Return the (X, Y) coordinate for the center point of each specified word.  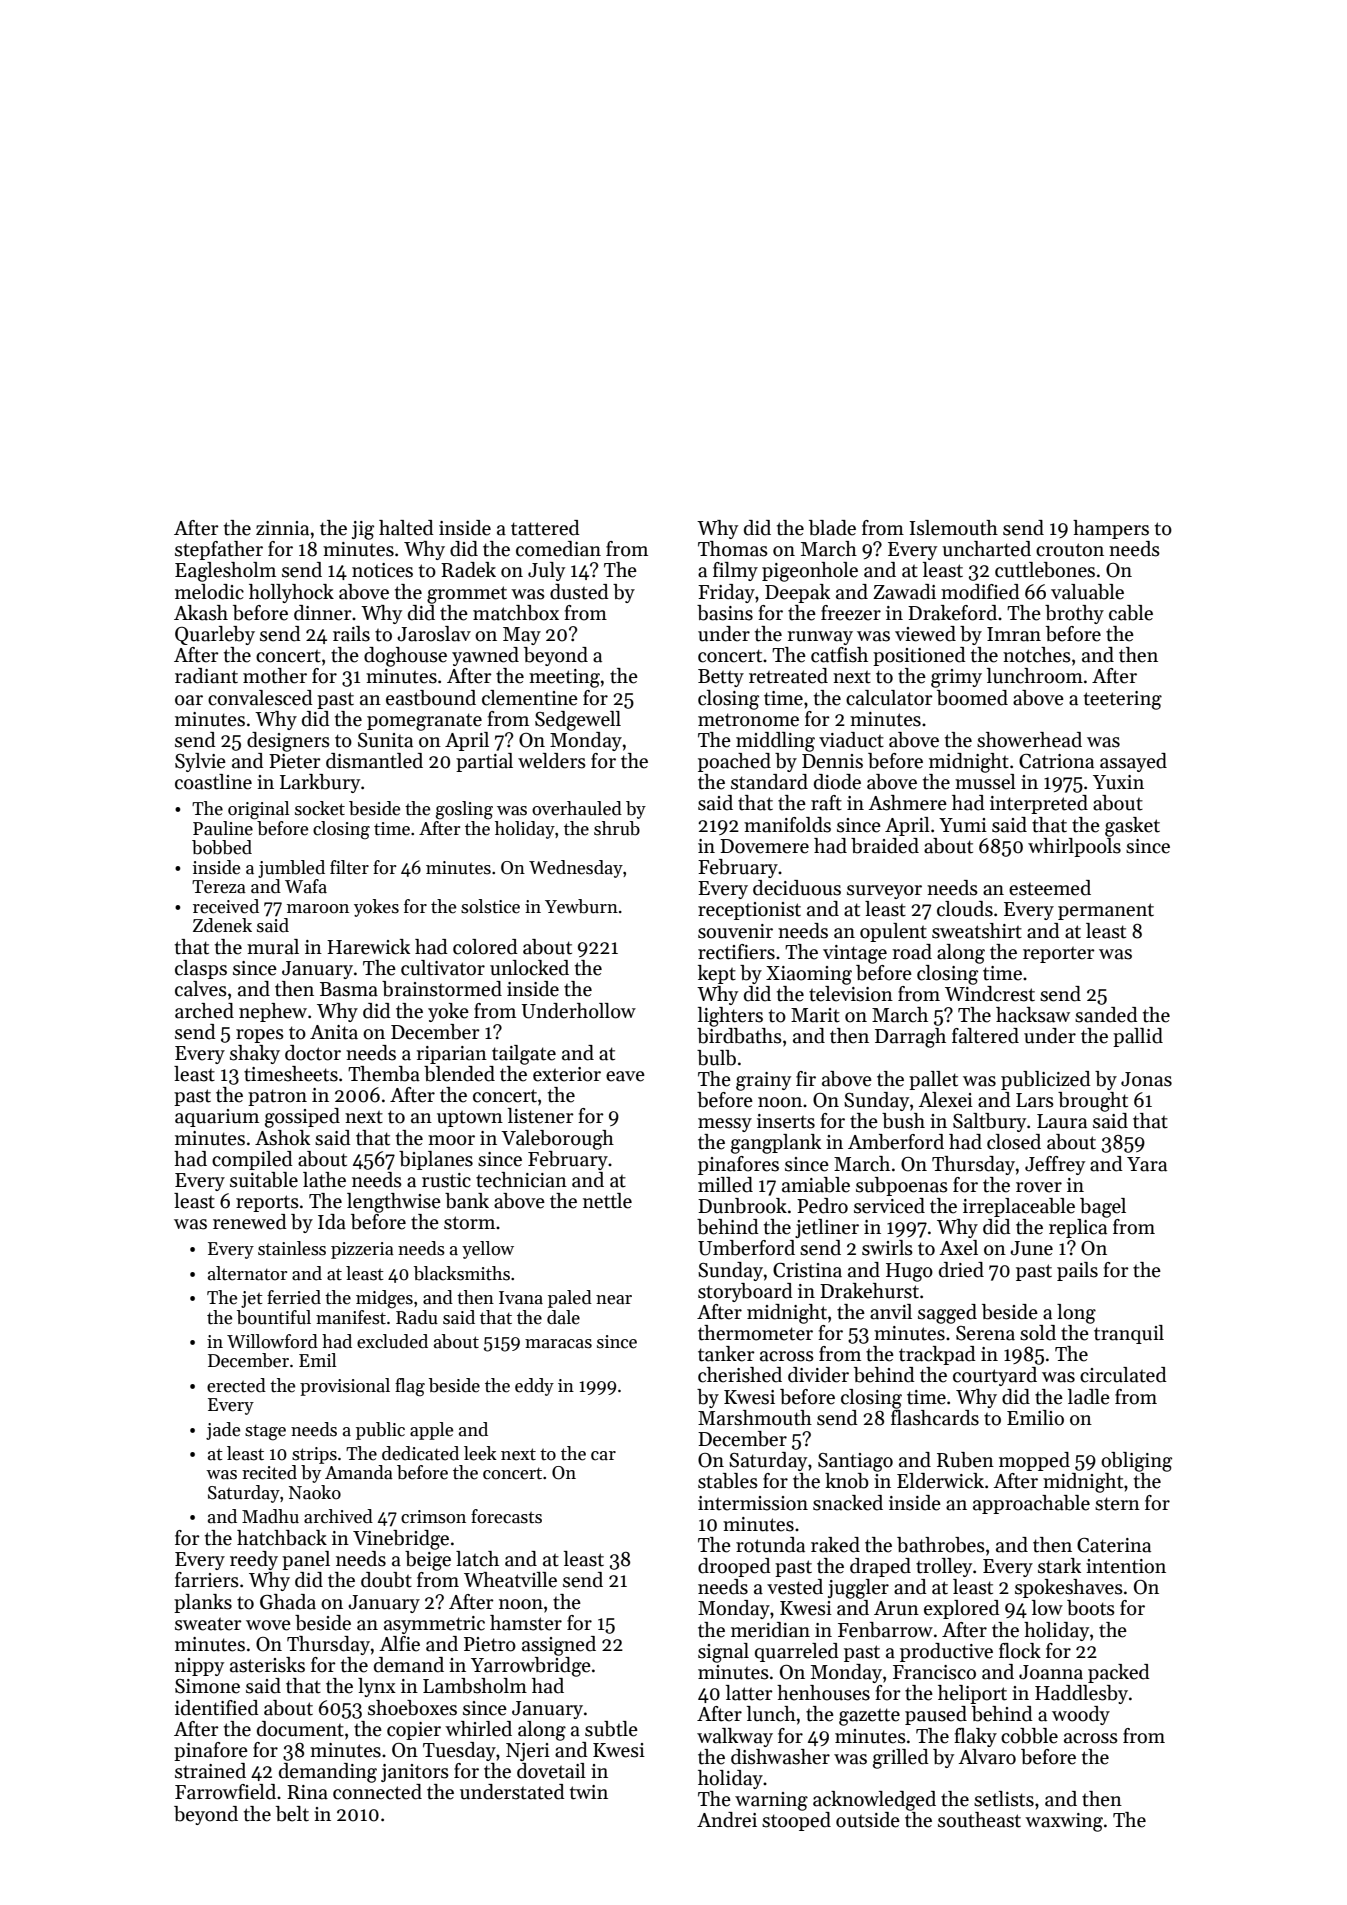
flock (1020, 1651)
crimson (433, 1517)
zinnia (282, 528)
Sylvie (200, 762)
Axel (958, 1248)
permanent (1106, 911)
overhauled (577, 808)
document (300, 1729)
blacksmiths (462, 1273)
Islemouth (953, 528)
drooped (734, 1567)
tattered (545, 528)
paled (570, 1299)
